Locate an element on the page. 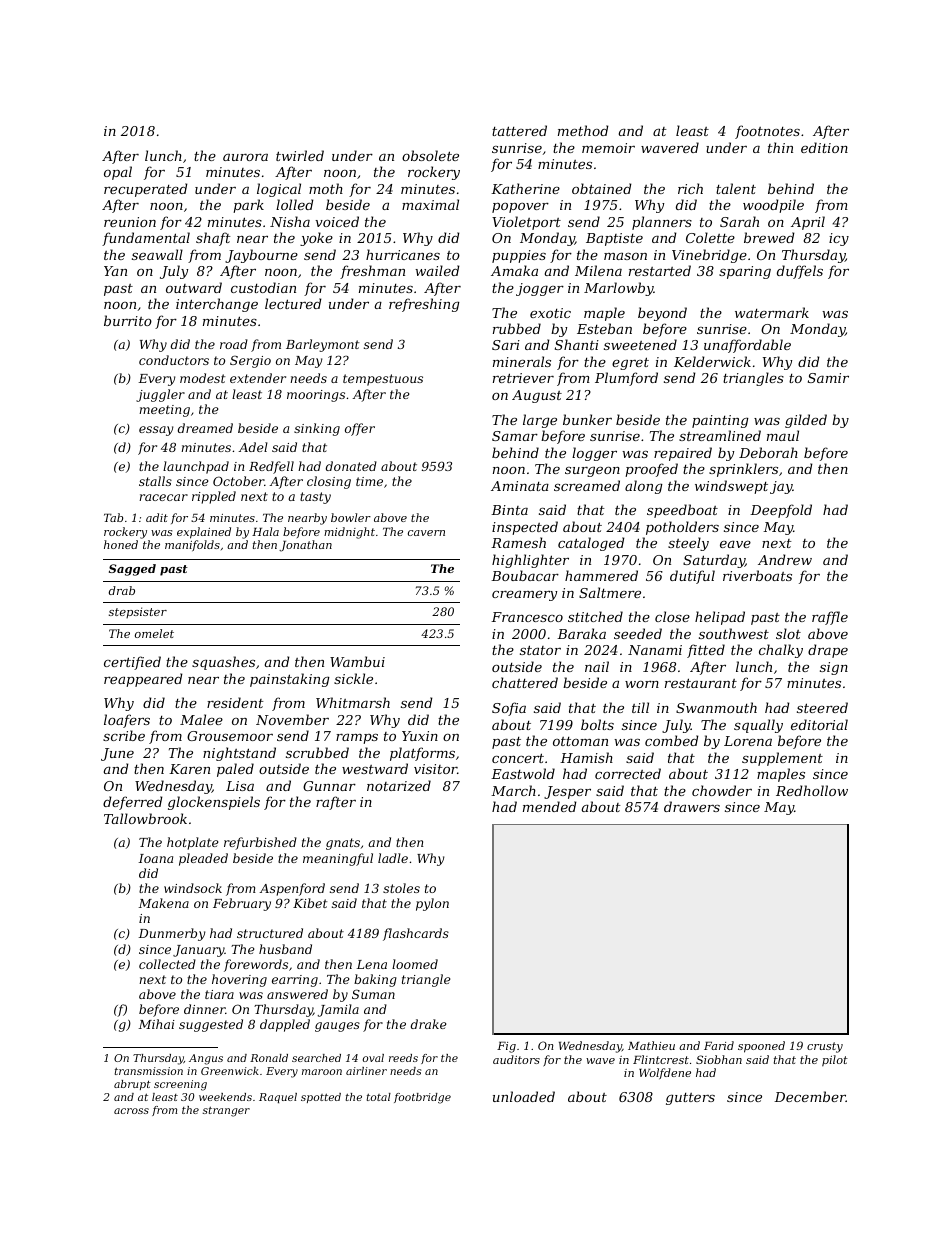 The image size is (952, 1233). stranger is located at coordinates (226, 1111).
